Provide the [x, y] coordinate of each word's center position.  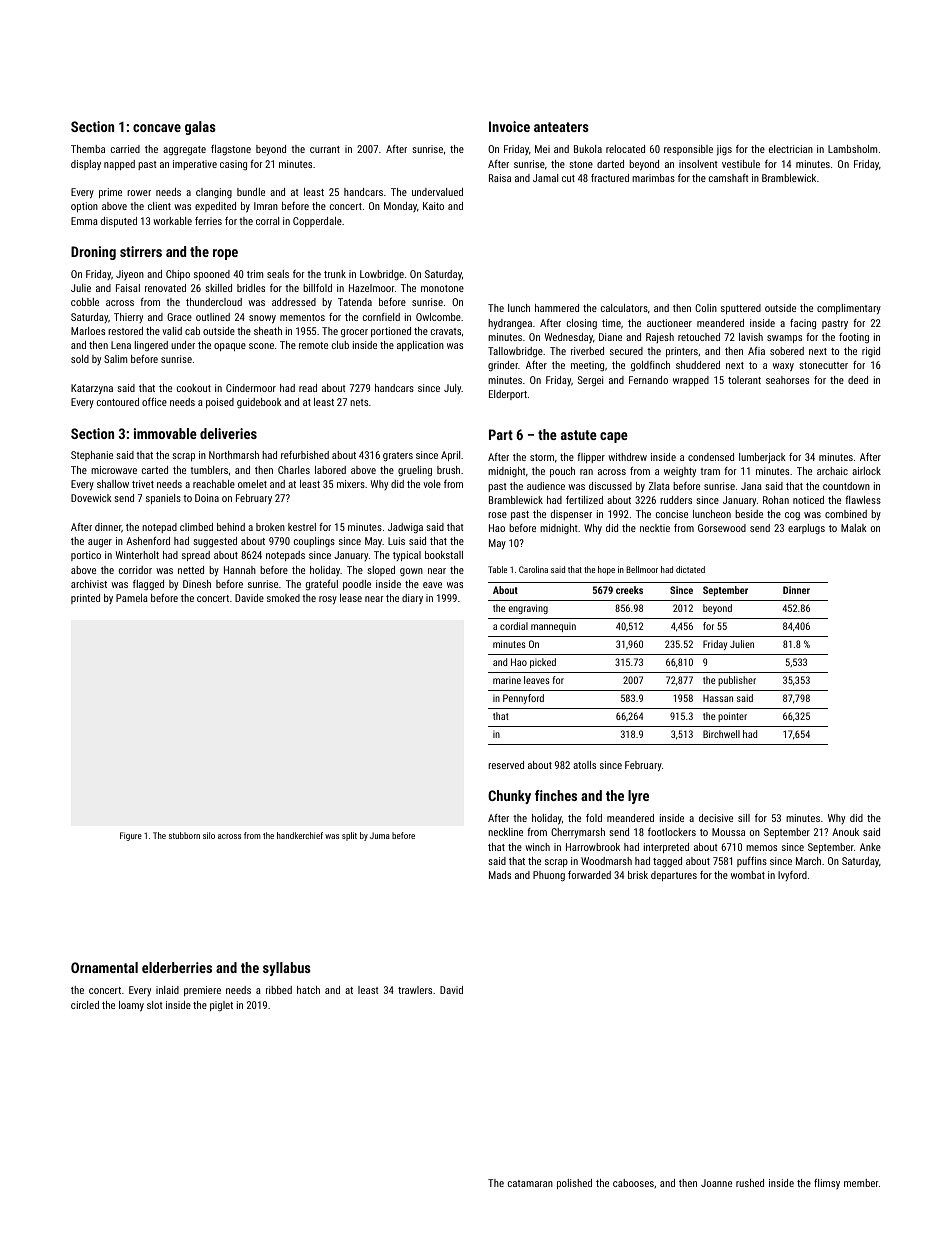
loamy [131, 1006]
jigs [724, 150]
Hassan [718, 698]
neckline [505, 832]
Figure [131, 836]
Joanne [716, 1183]
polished [574, 1184]
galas [200, 128]
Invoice [509, 126]
